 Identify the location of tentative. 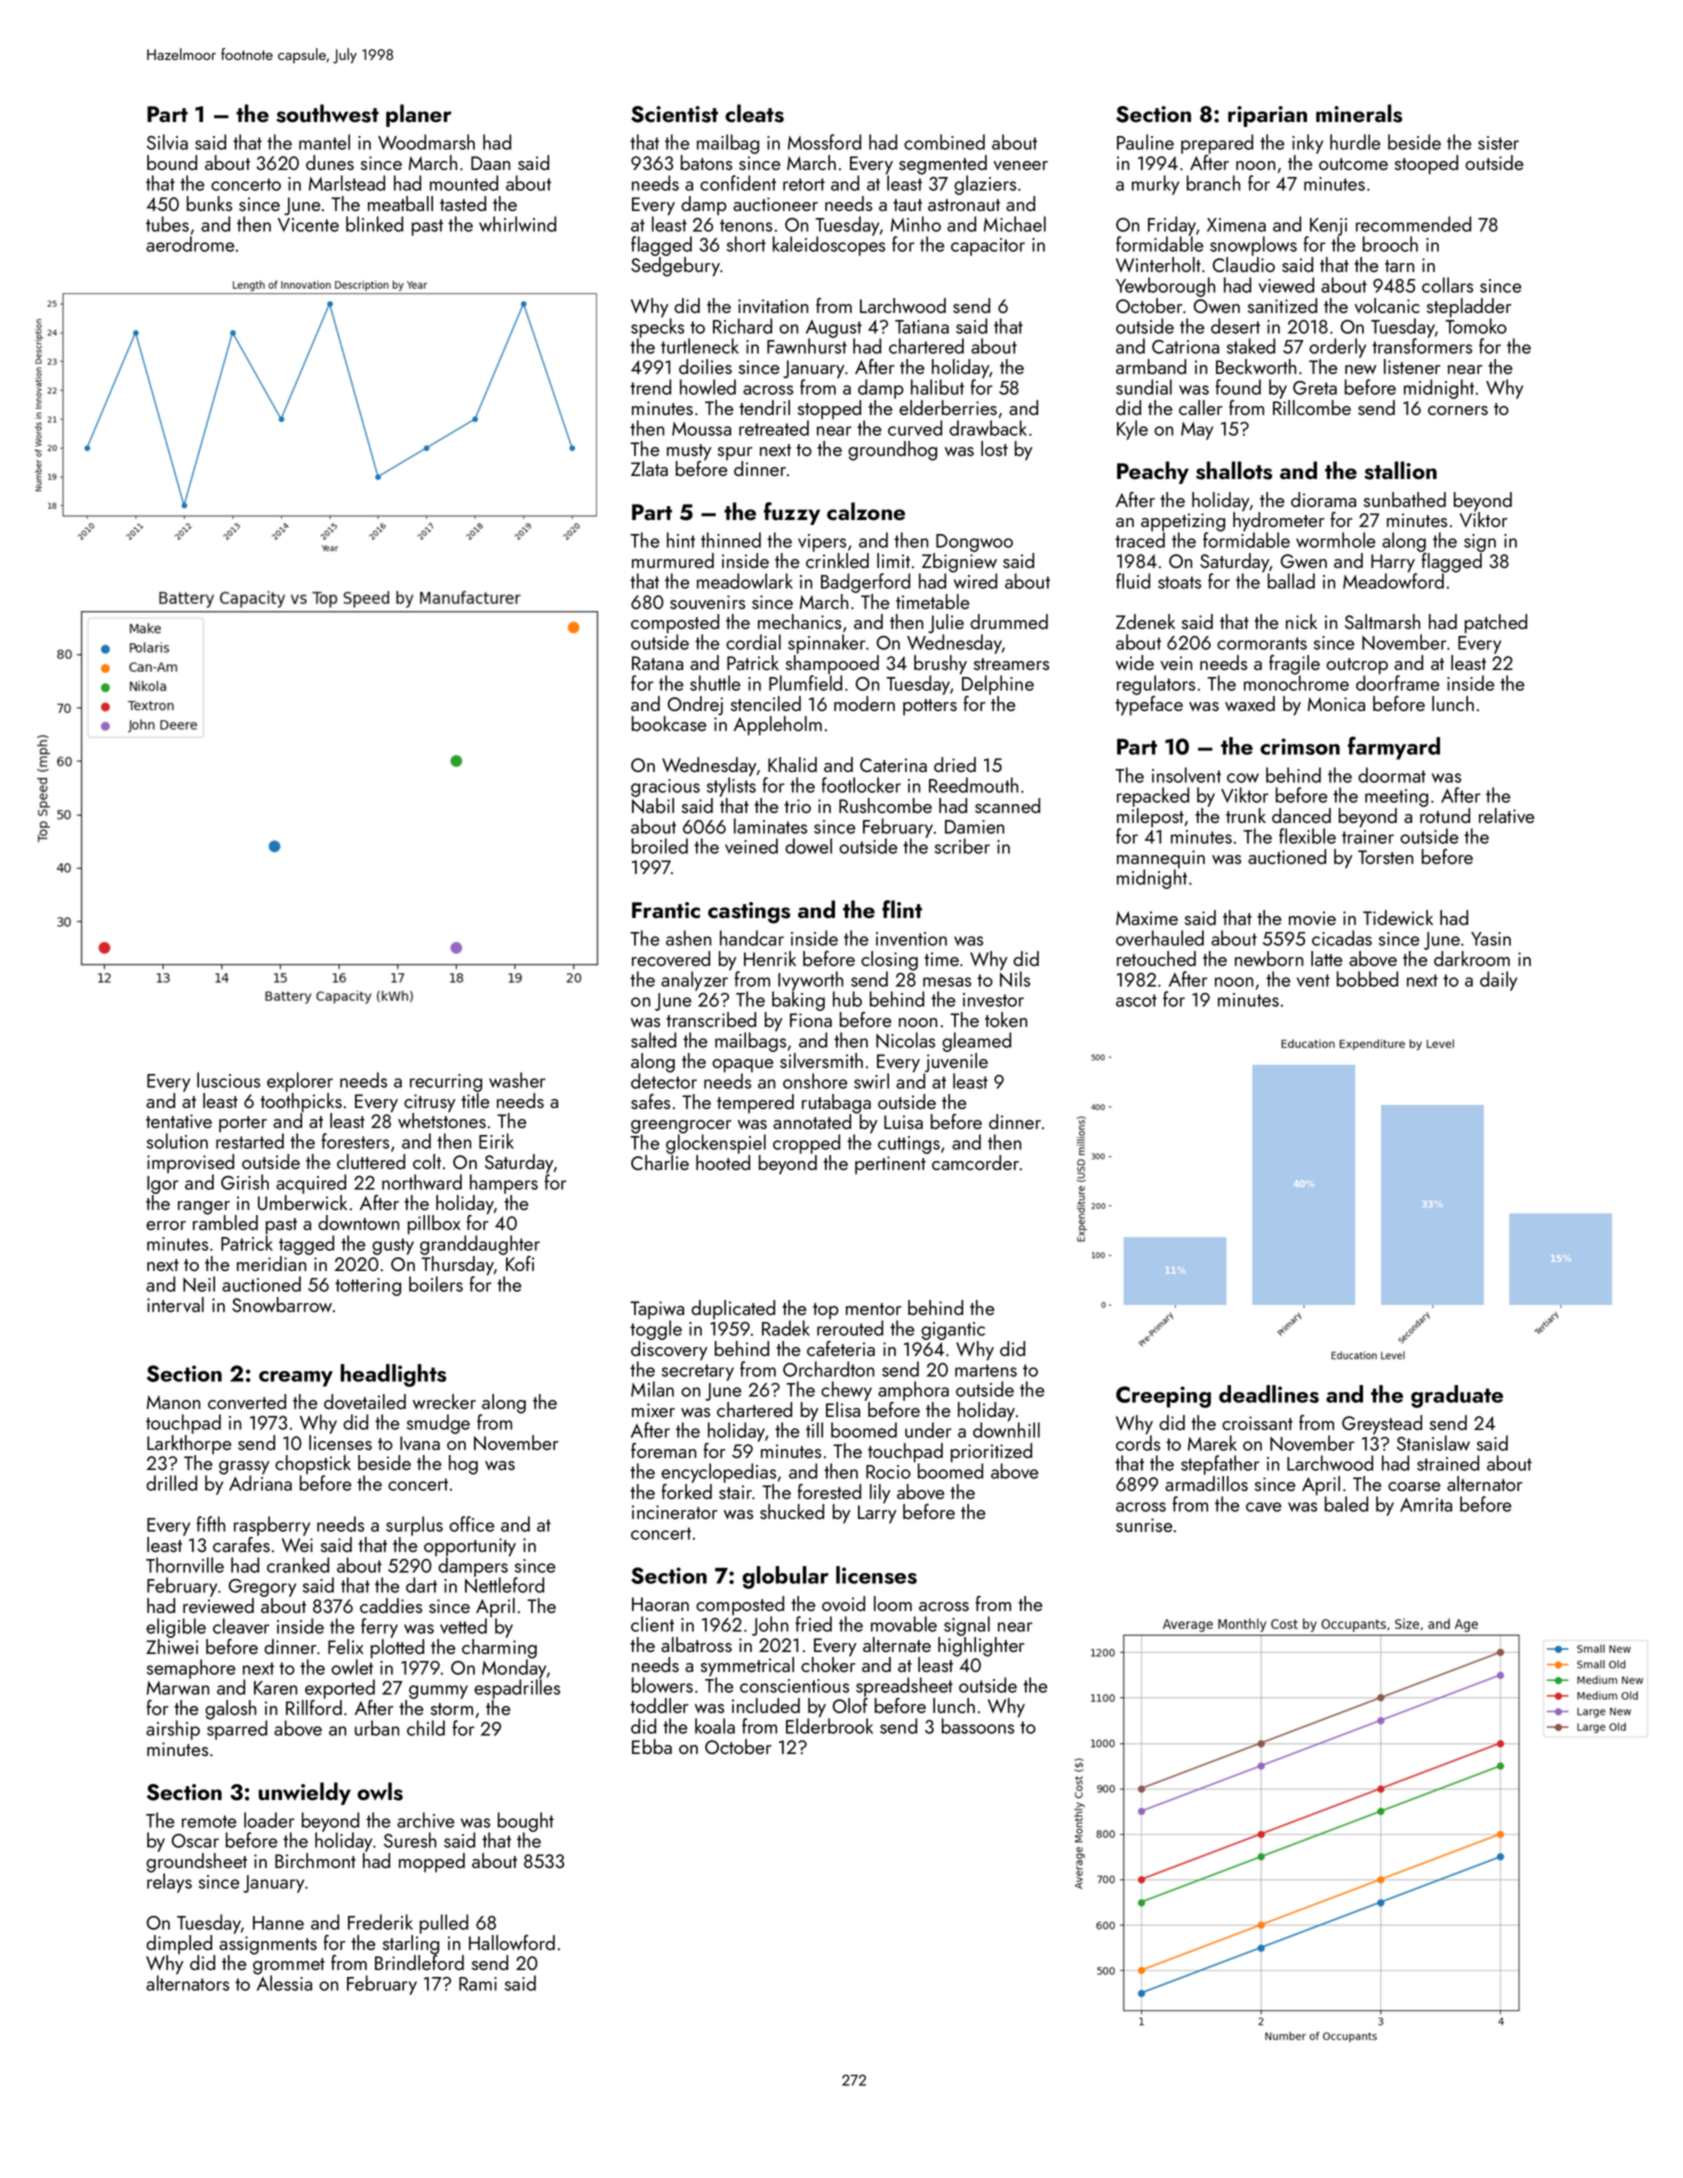
(179, 1121).
